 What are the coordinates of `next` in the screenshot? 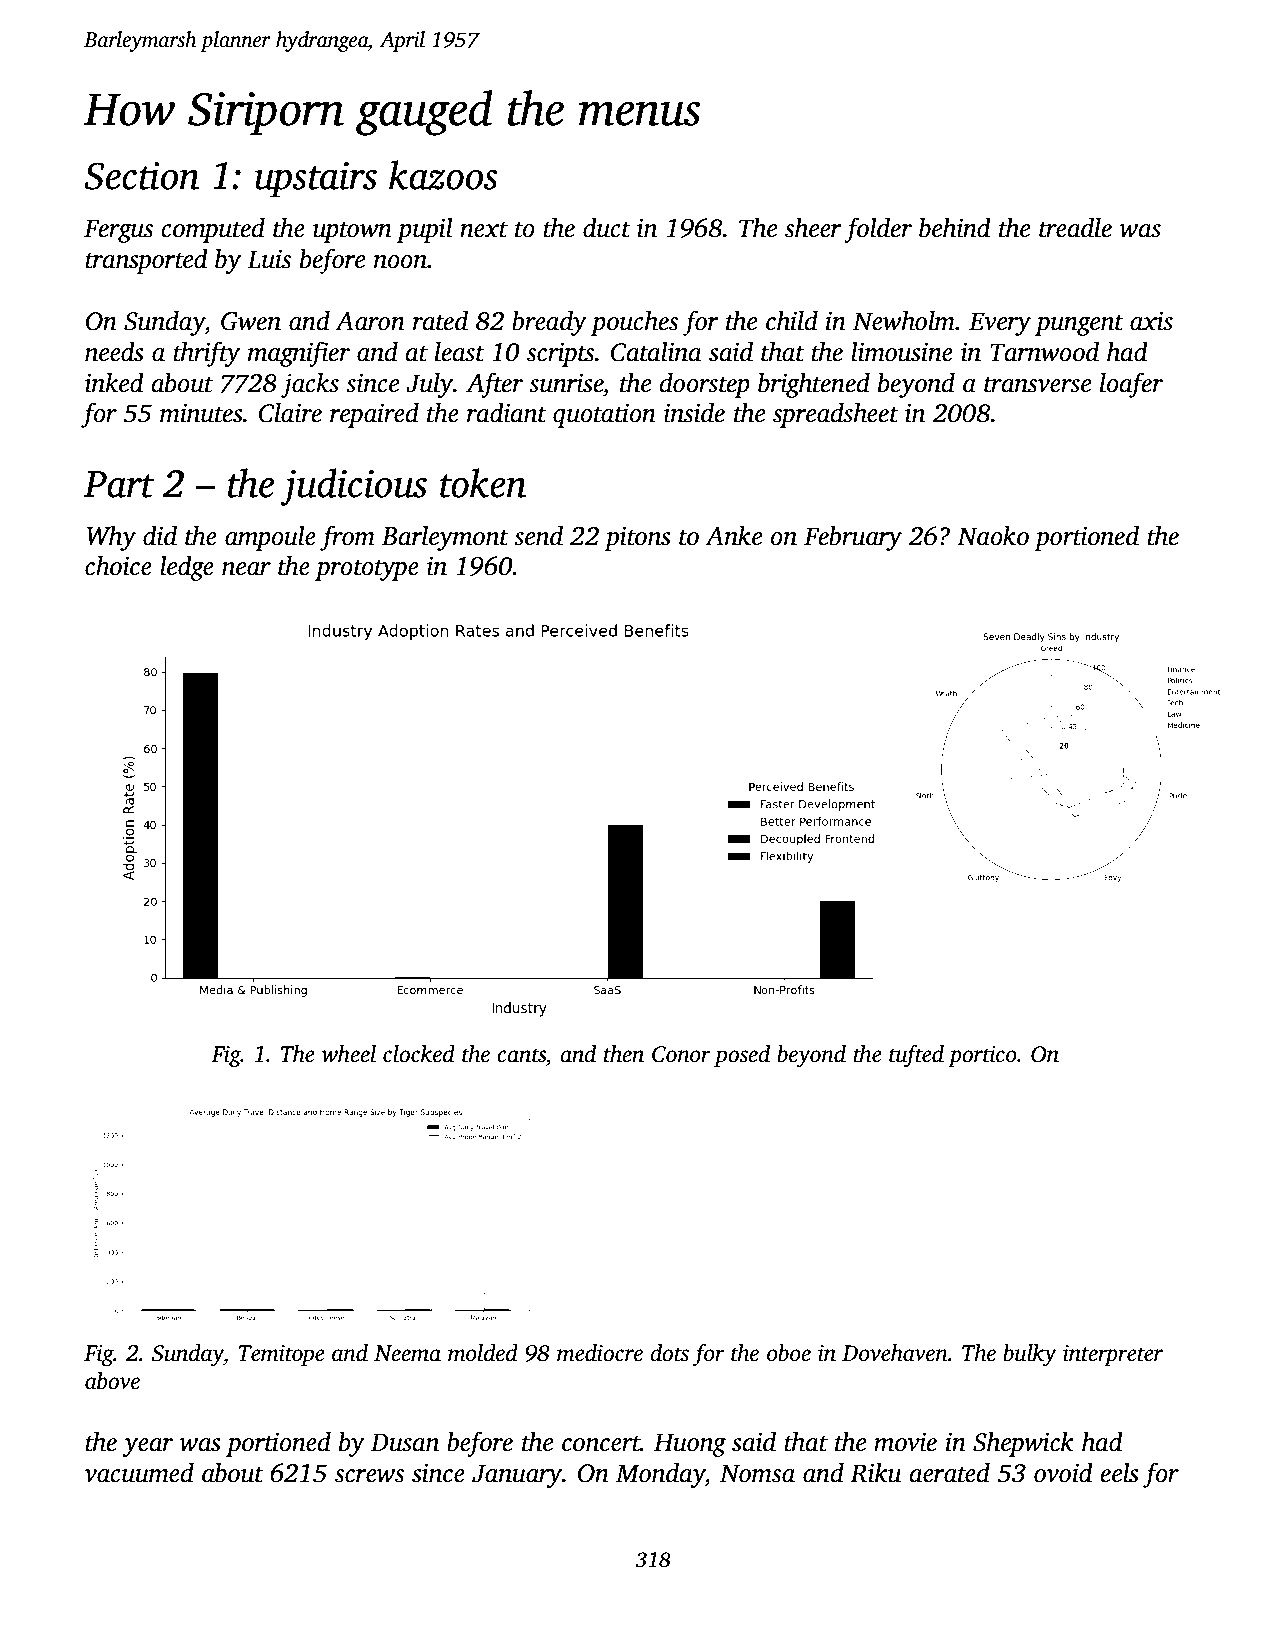 It's located at (484, 230).
